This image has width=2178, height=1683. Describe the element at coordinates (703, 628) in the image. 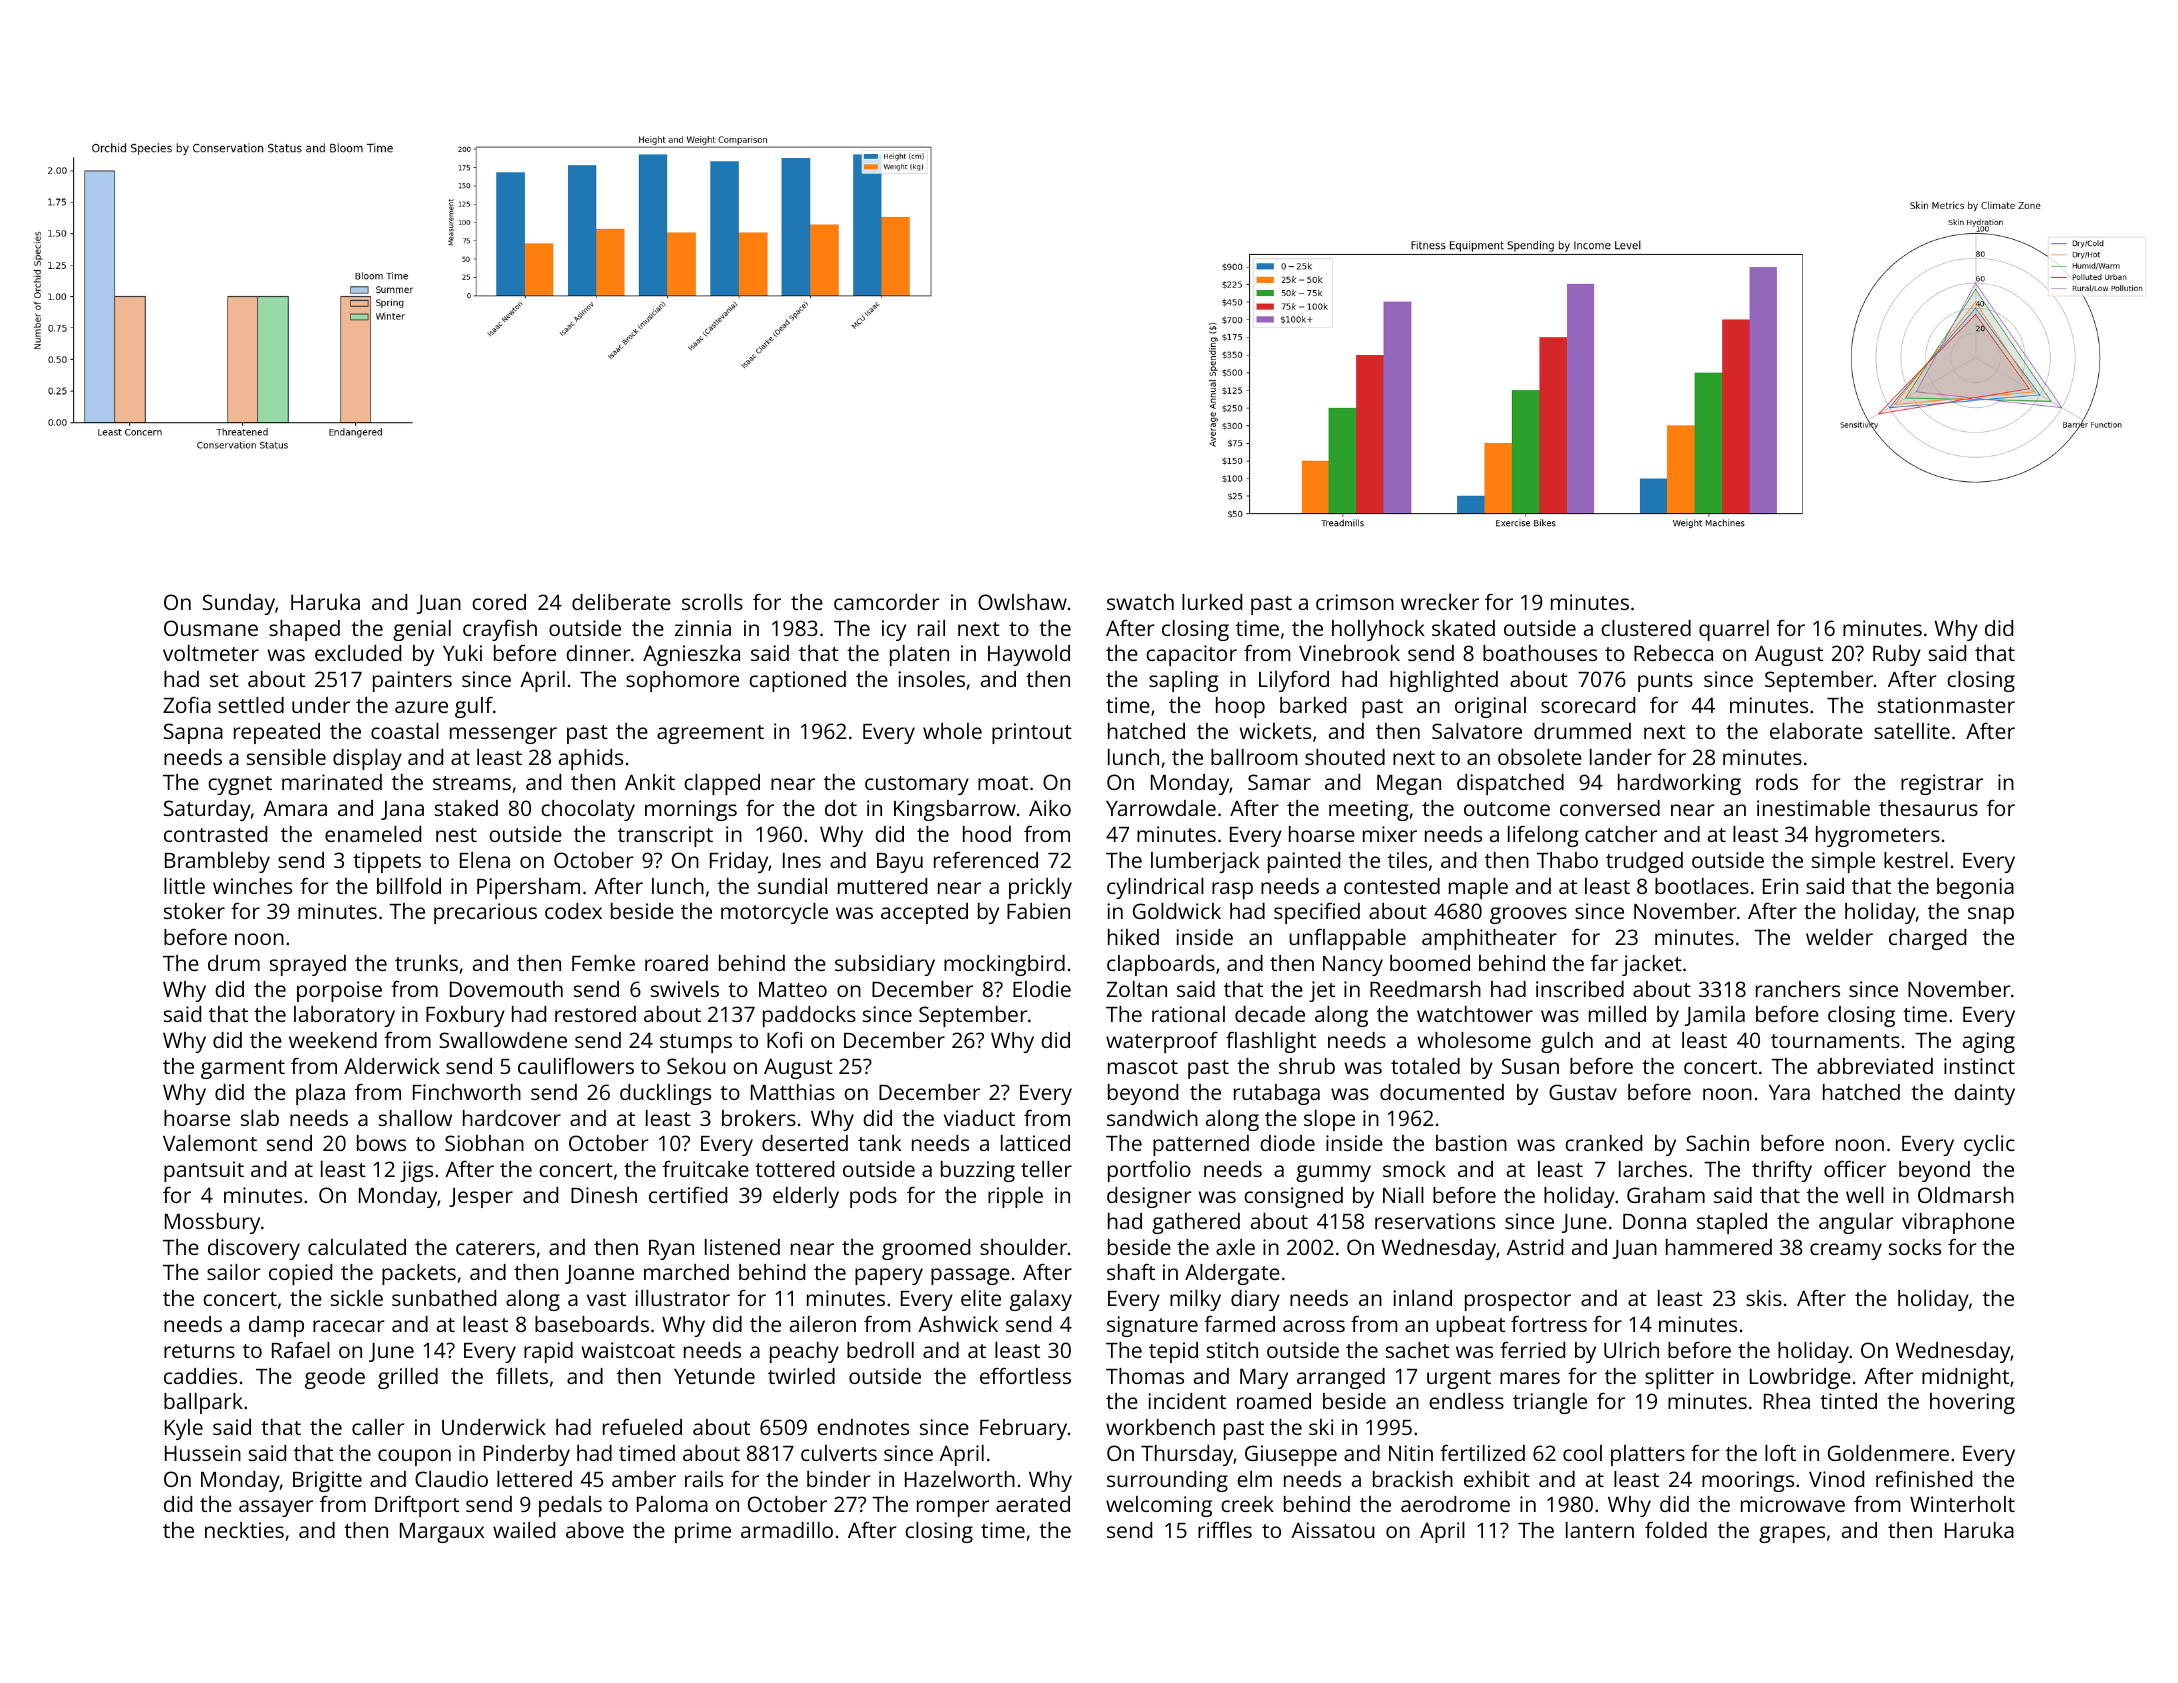

I see `zinnia` at that location.
